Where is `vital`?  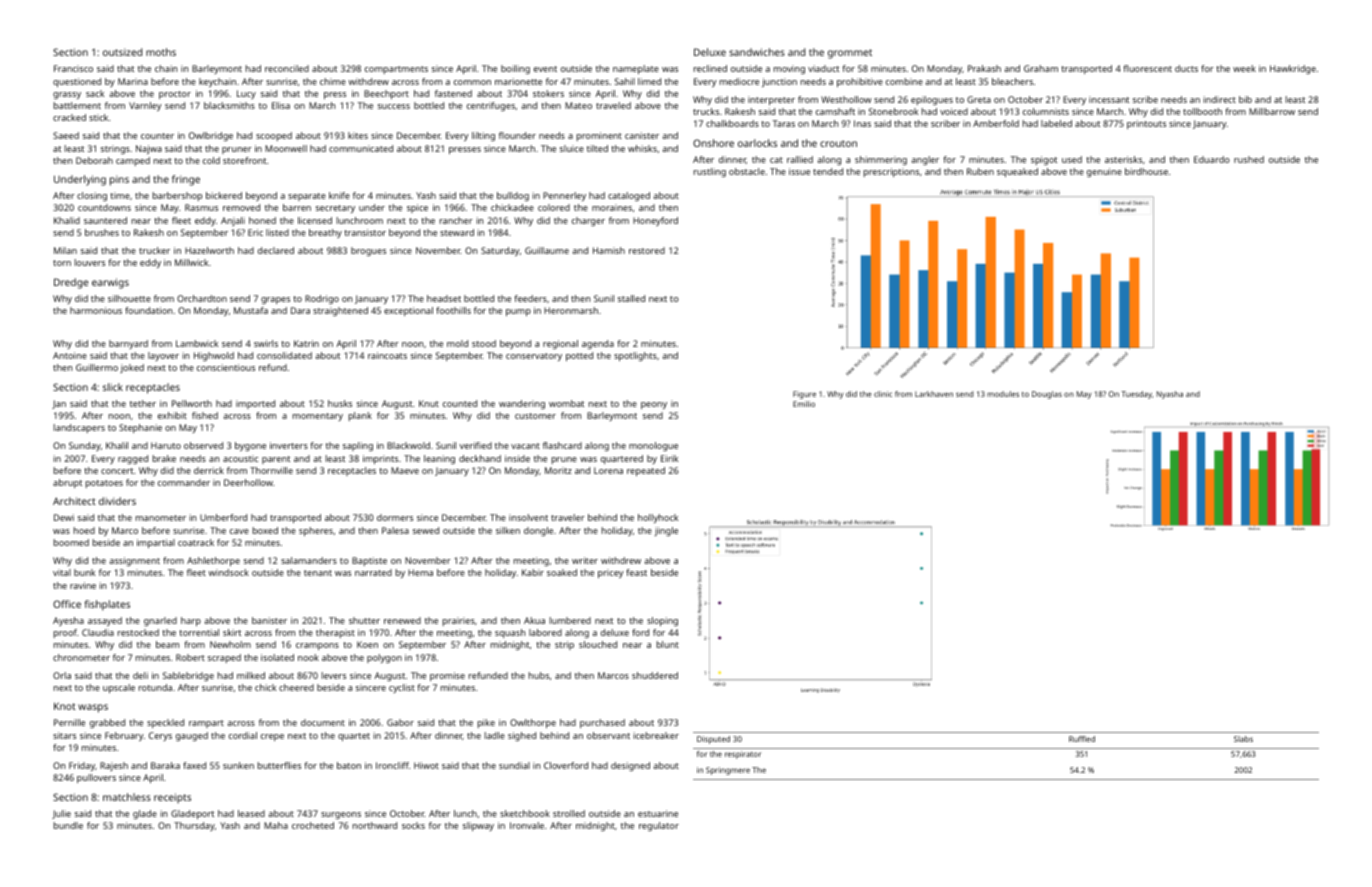 vital is located at coordinates (62, 572).
